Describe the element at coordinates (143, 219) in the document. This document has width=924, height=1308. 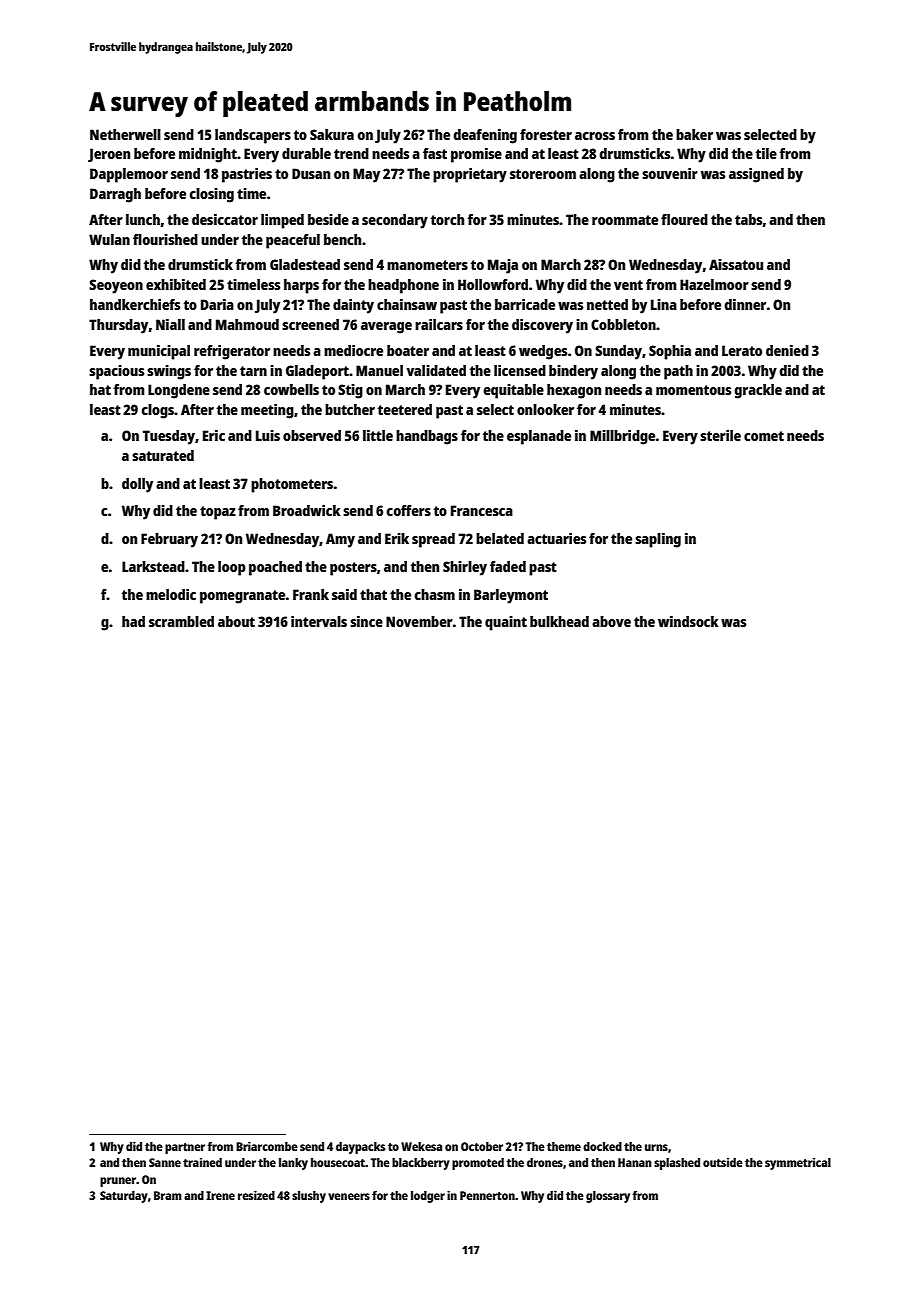
I see `lunch` at that location.
